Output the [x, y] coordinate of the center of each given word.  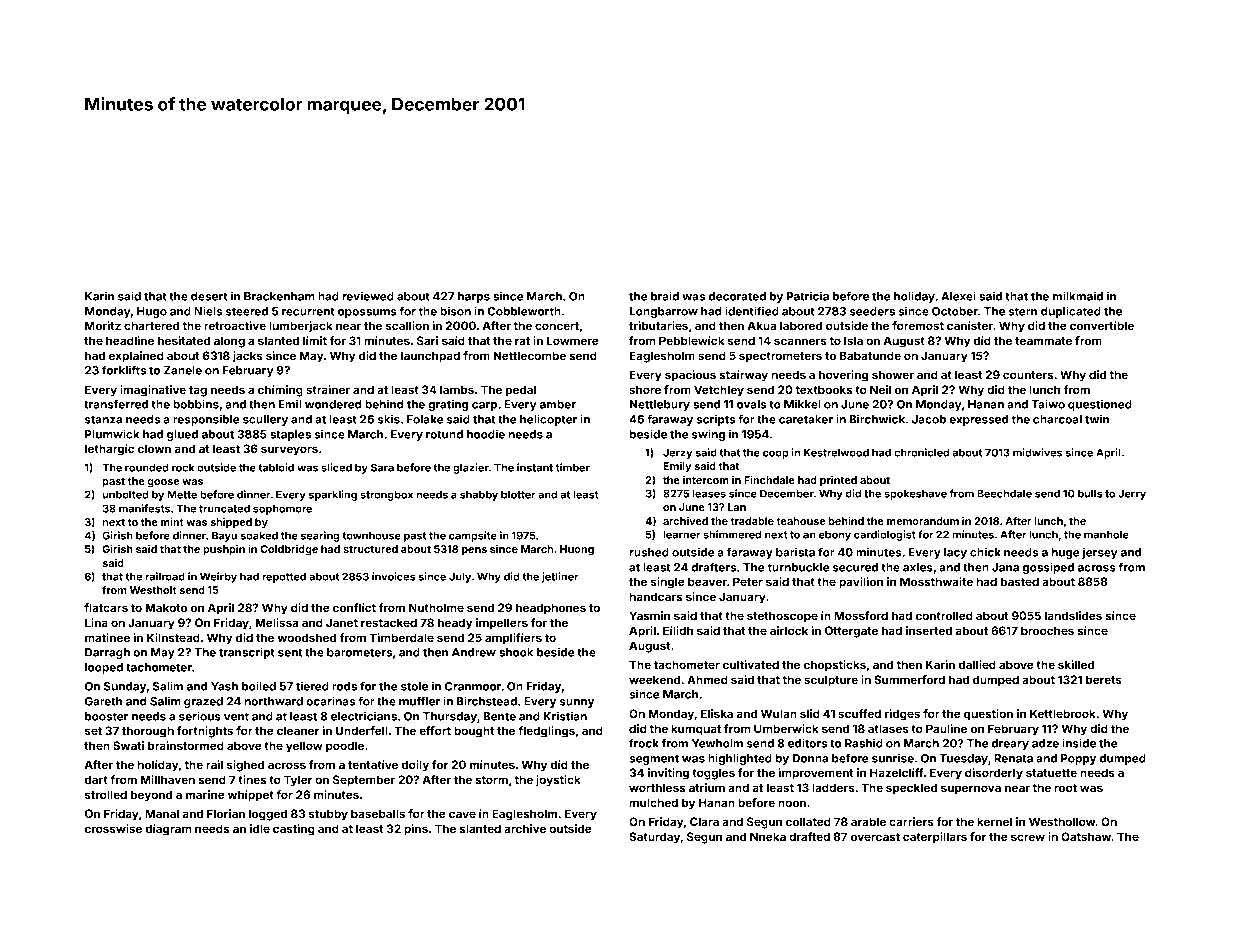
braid [665, 296]
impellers [502, 624]
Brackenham [279, 296]
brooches [1047, 630]
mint [172, 522]
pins [416, 830]
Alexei [958, 296]
